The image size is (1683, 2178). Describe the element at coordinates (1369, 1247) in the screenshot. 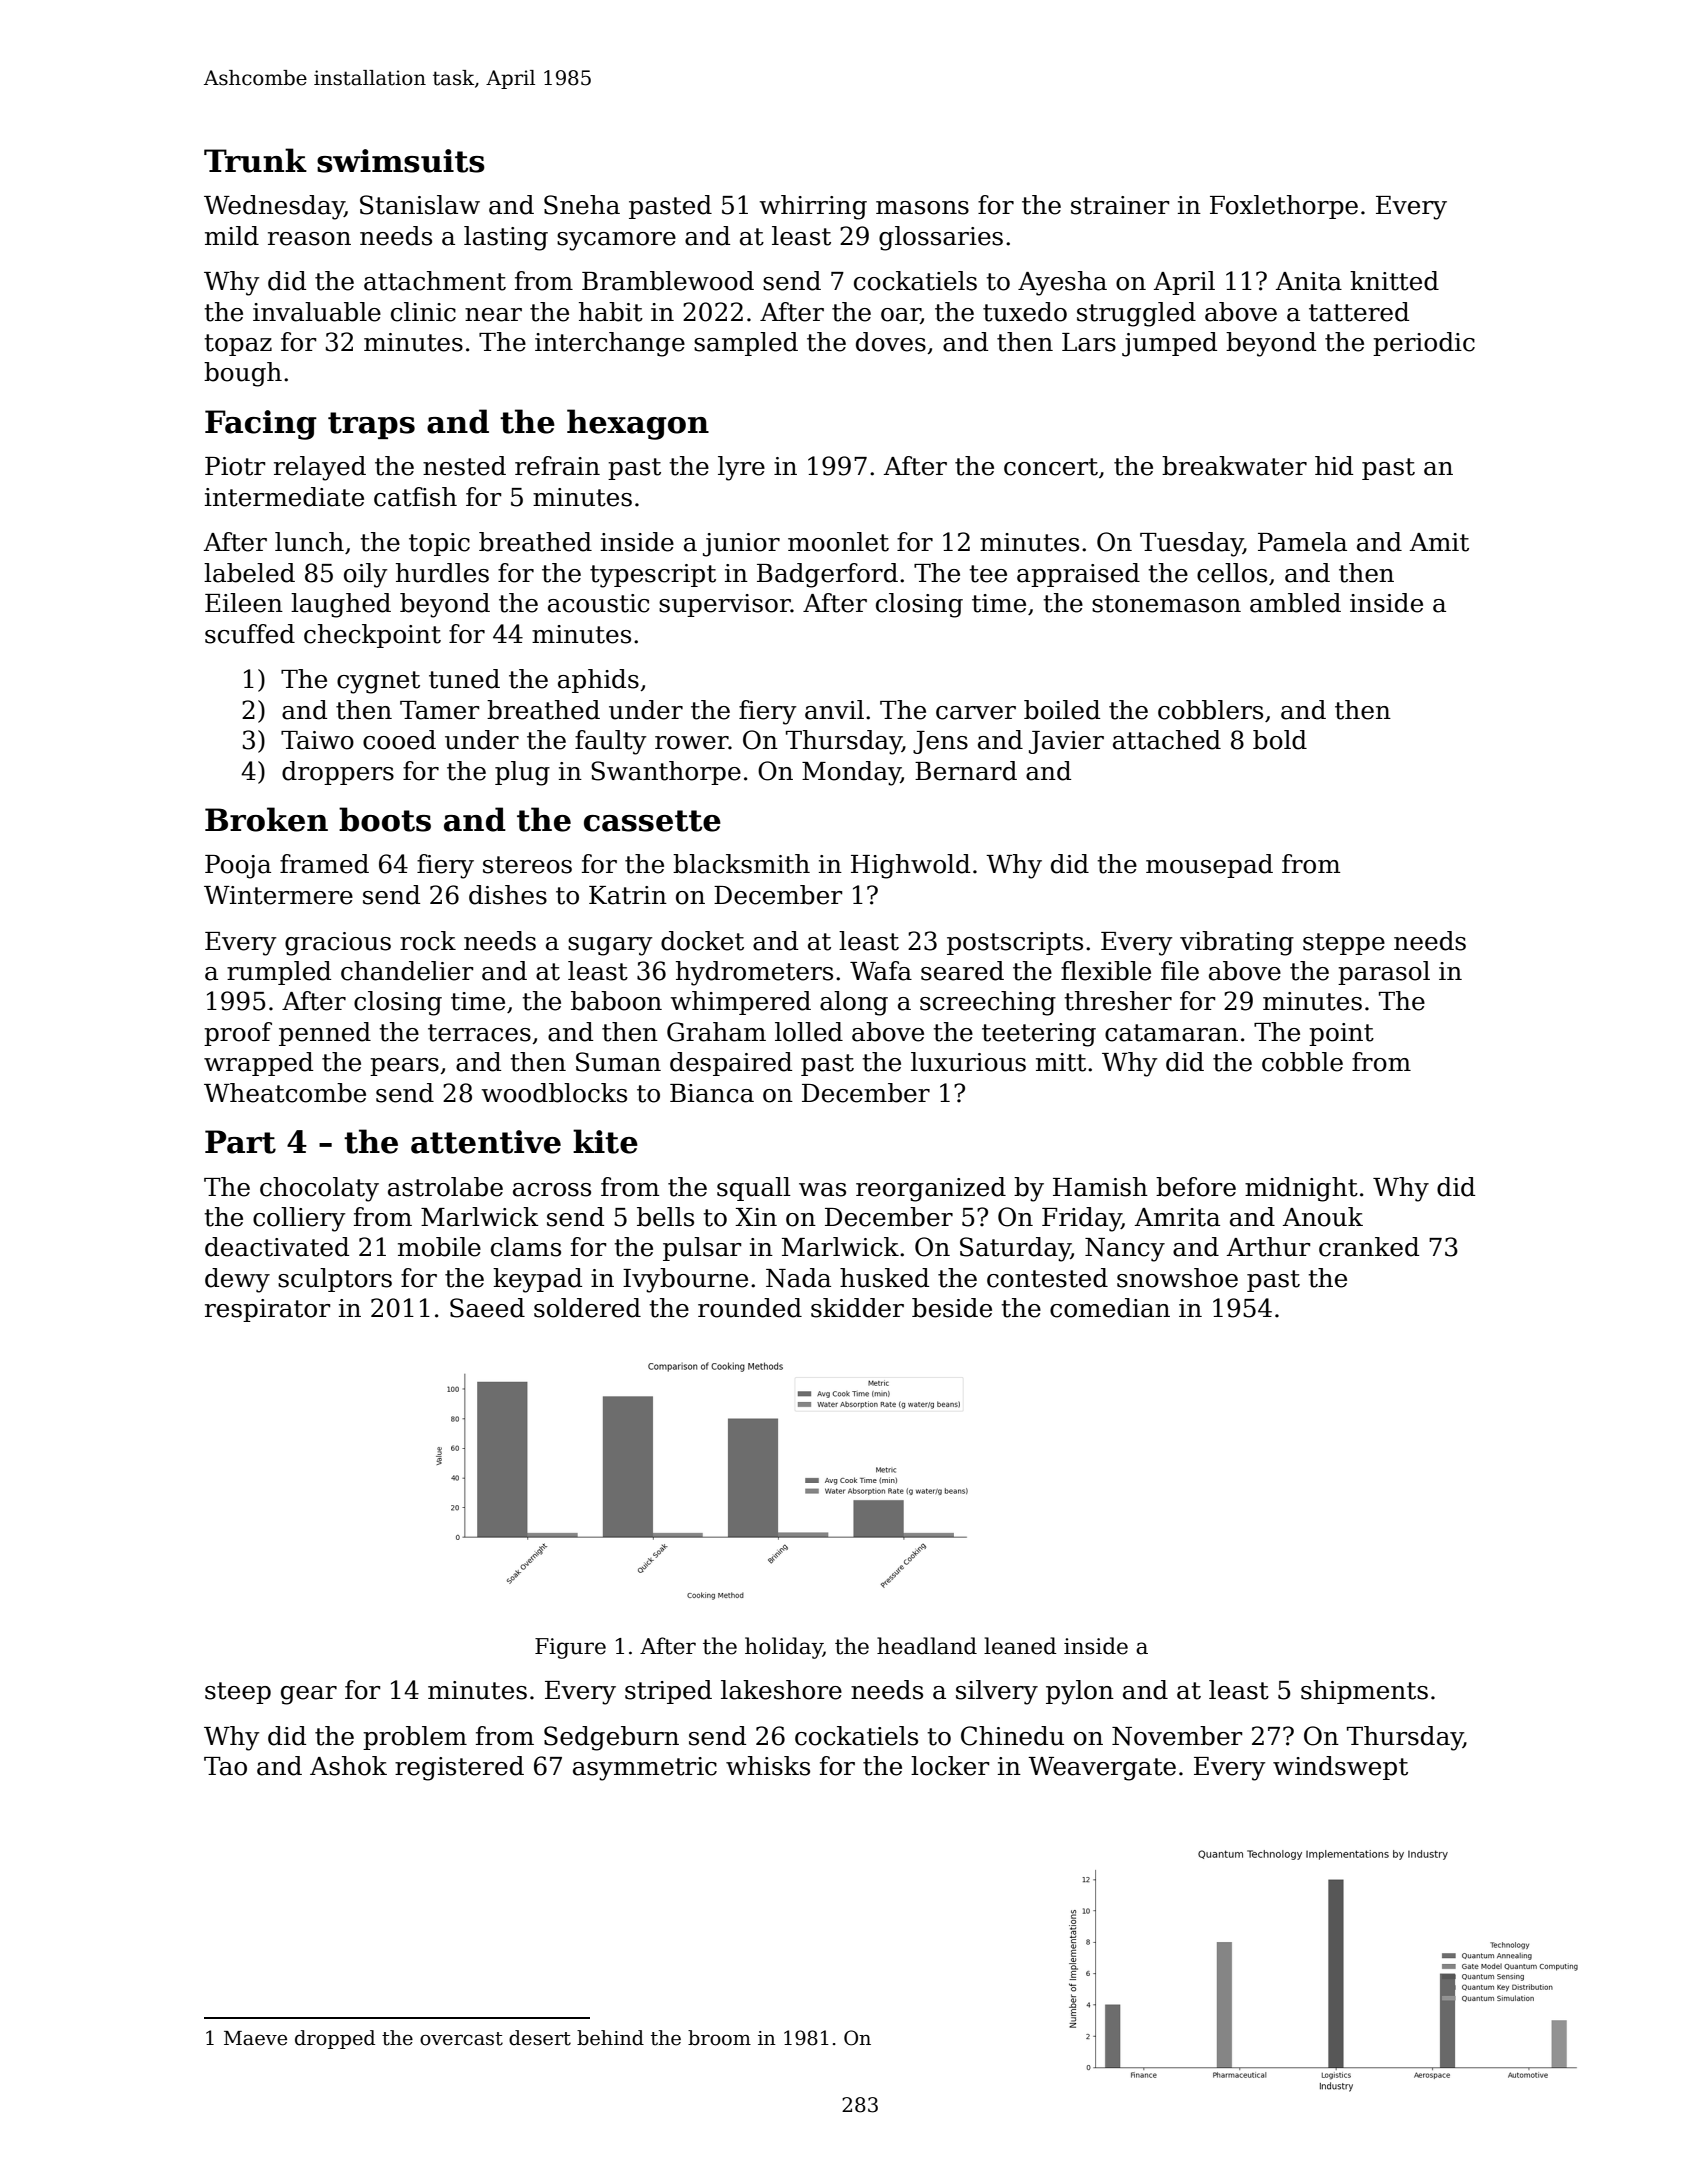

I see `cranked` at that location.
